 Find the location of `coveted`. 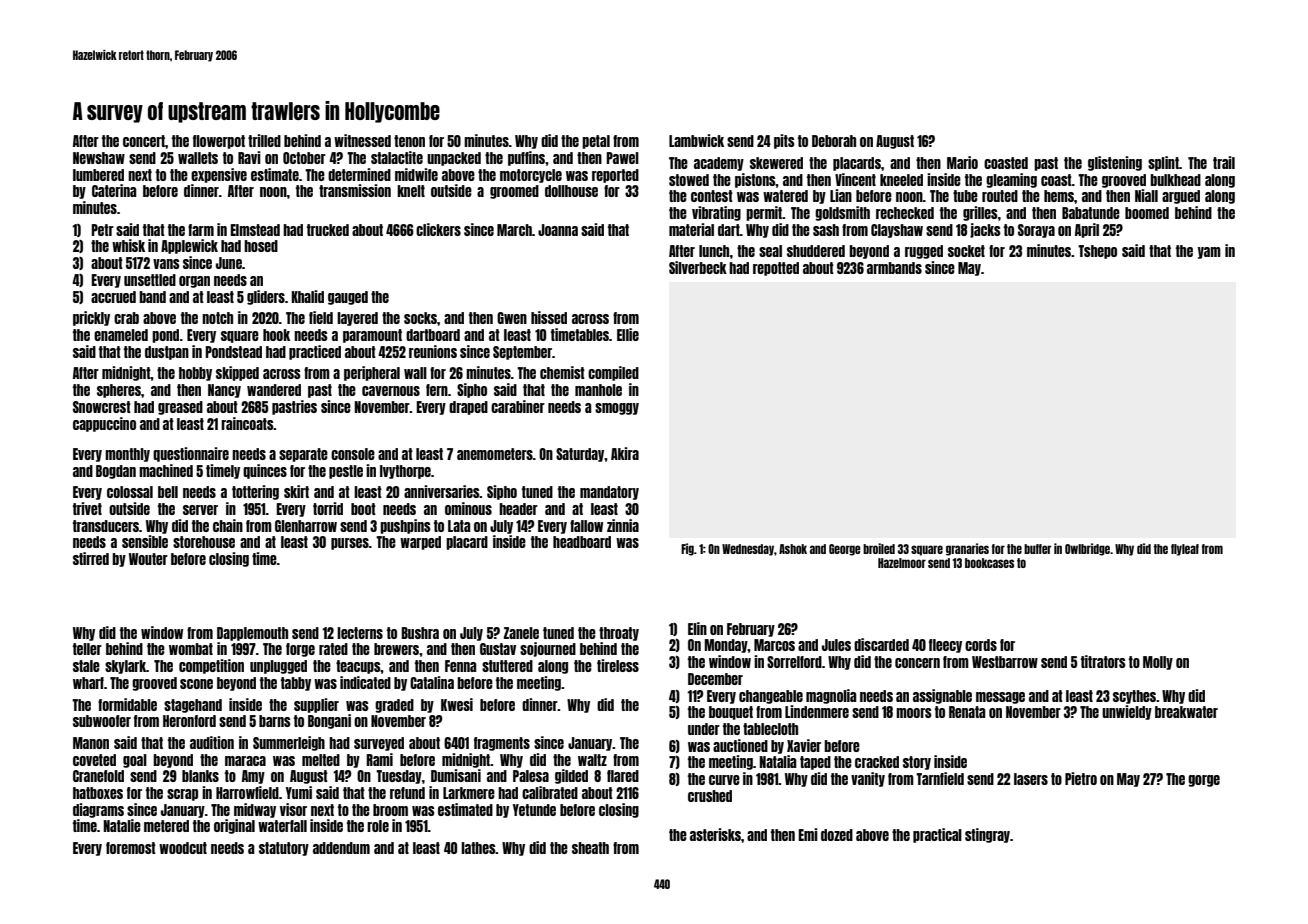

coveted is located at coordinates (94, 760).
